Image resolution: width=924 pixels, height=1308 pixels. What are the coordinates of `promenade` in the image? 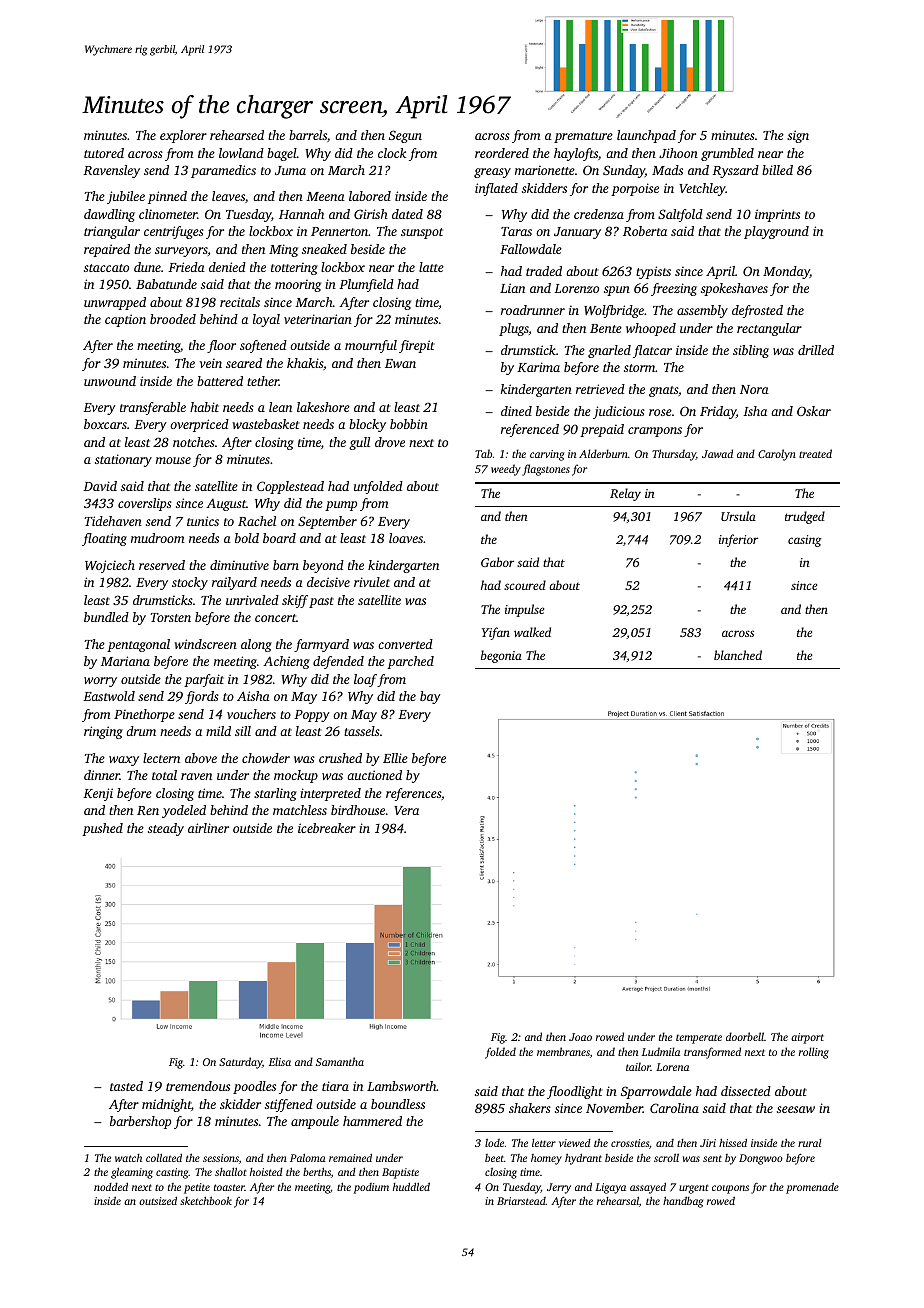 It's located at (812, 1188).
